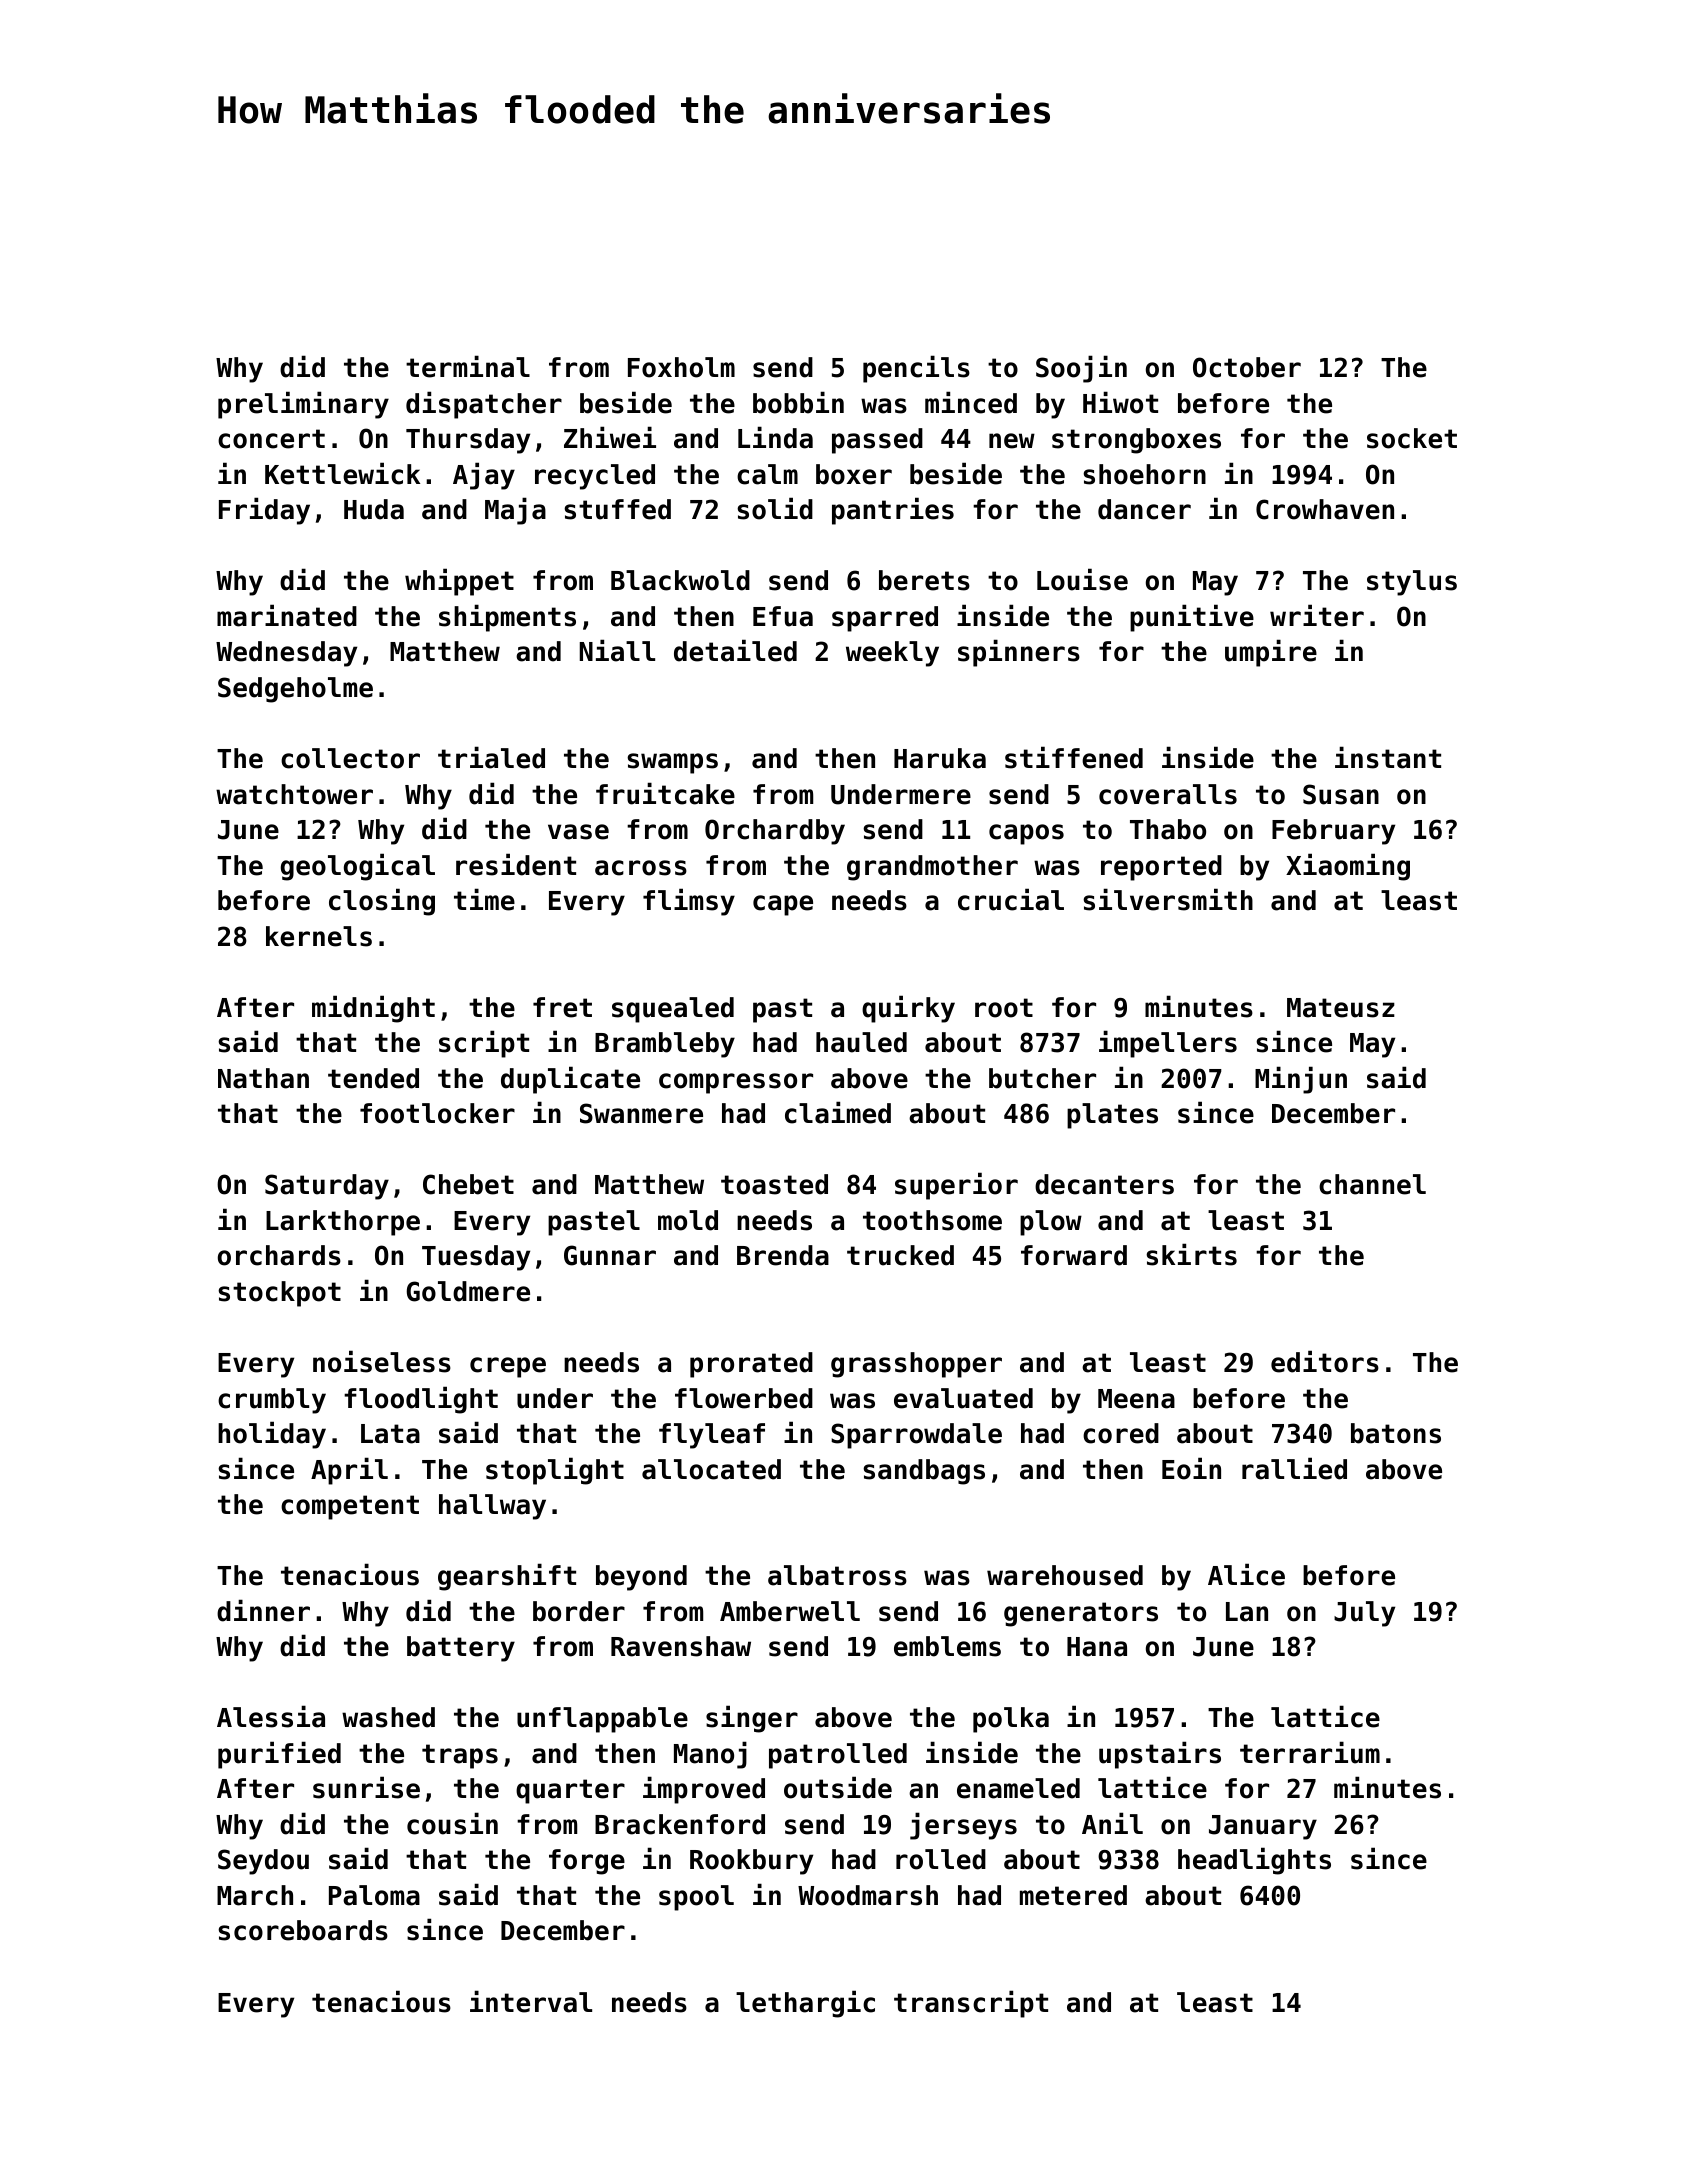 The width and height of the screenshot is (1683, 2178). Describe the element at coordinates (468, 366) in the screenshot. I see `terminal` at that location.
